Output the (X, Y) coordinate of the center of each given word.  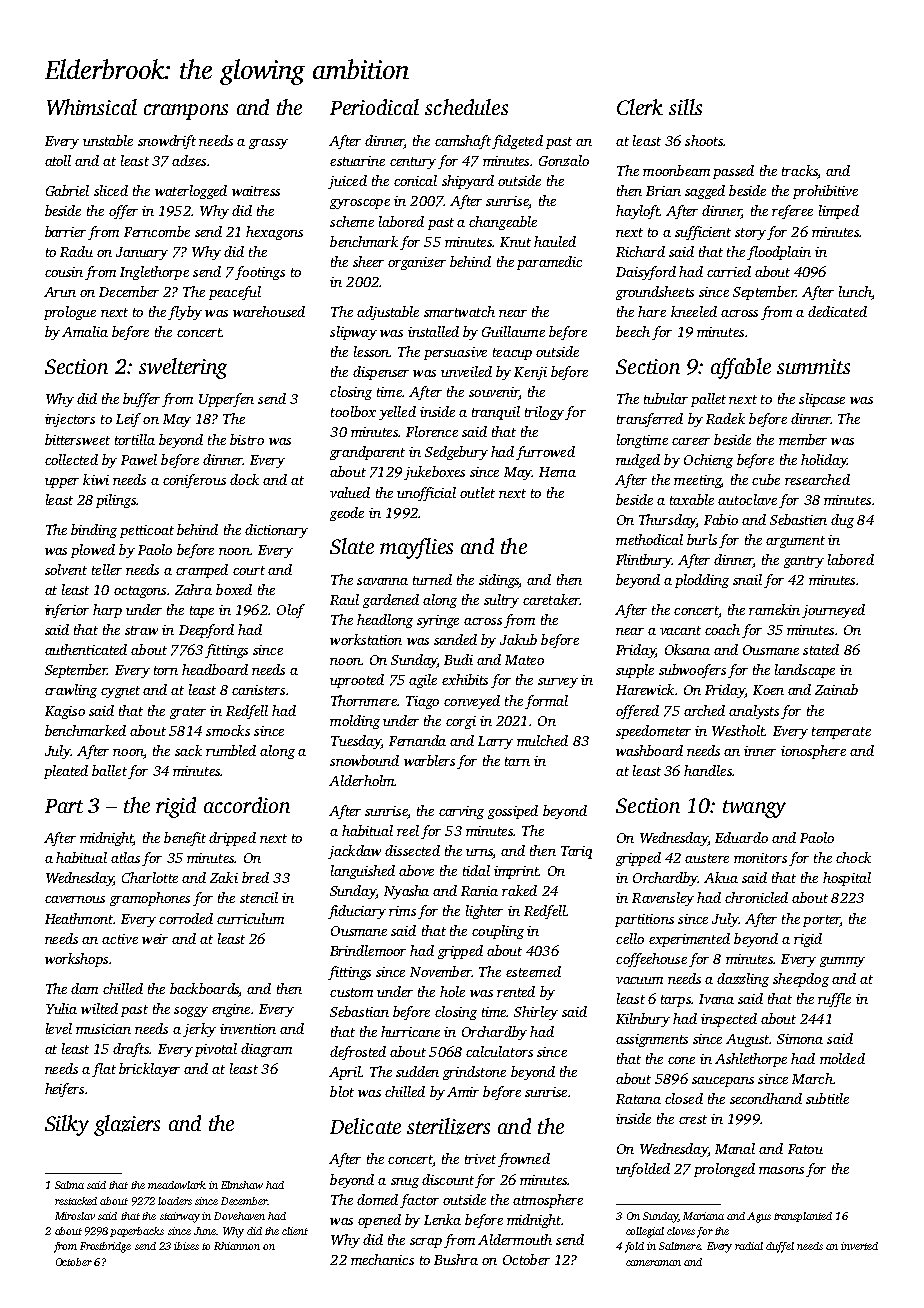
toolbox (353, 411)
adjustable (388, 313)
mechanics (382, 1259)
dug (842, 521)
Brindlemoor (368, 950)
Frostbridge (105, 1247)
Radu (76, 251)
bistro (247, 439)
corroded (186, 918)
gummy (842, 962)
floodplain (779, 253)
